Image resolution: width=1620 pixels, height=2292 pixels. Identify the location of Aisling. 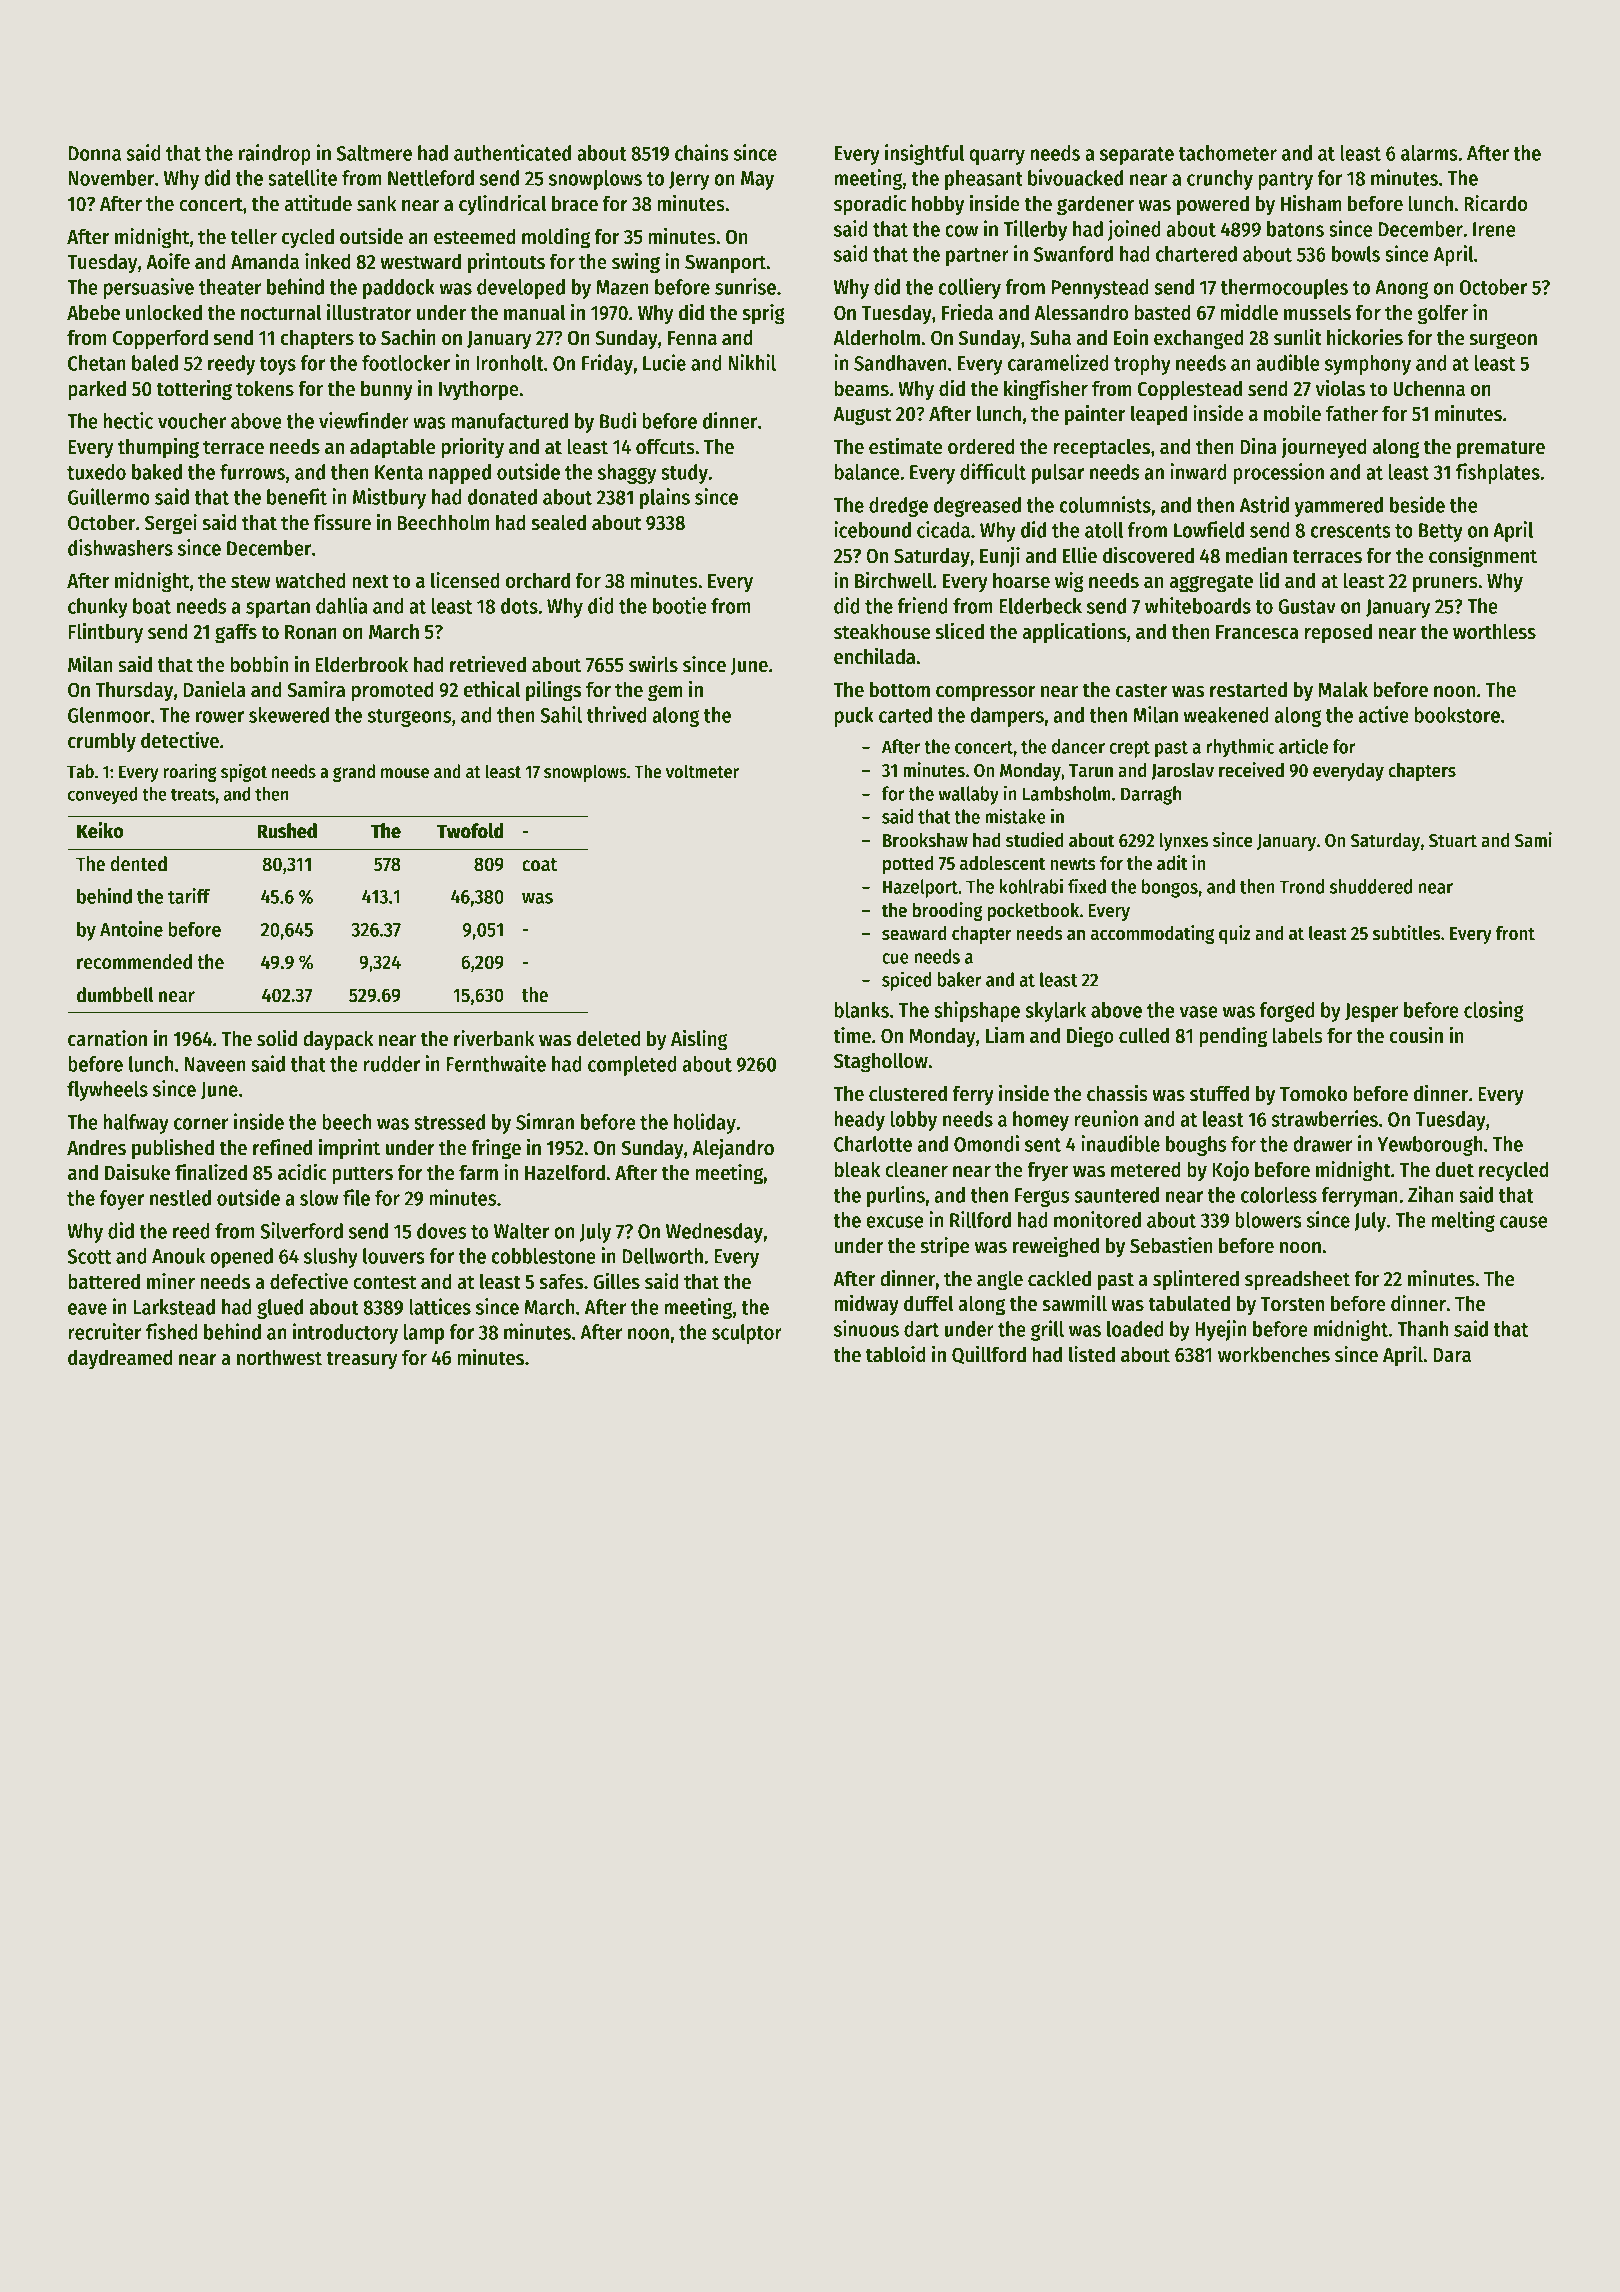
(699, 1040).
